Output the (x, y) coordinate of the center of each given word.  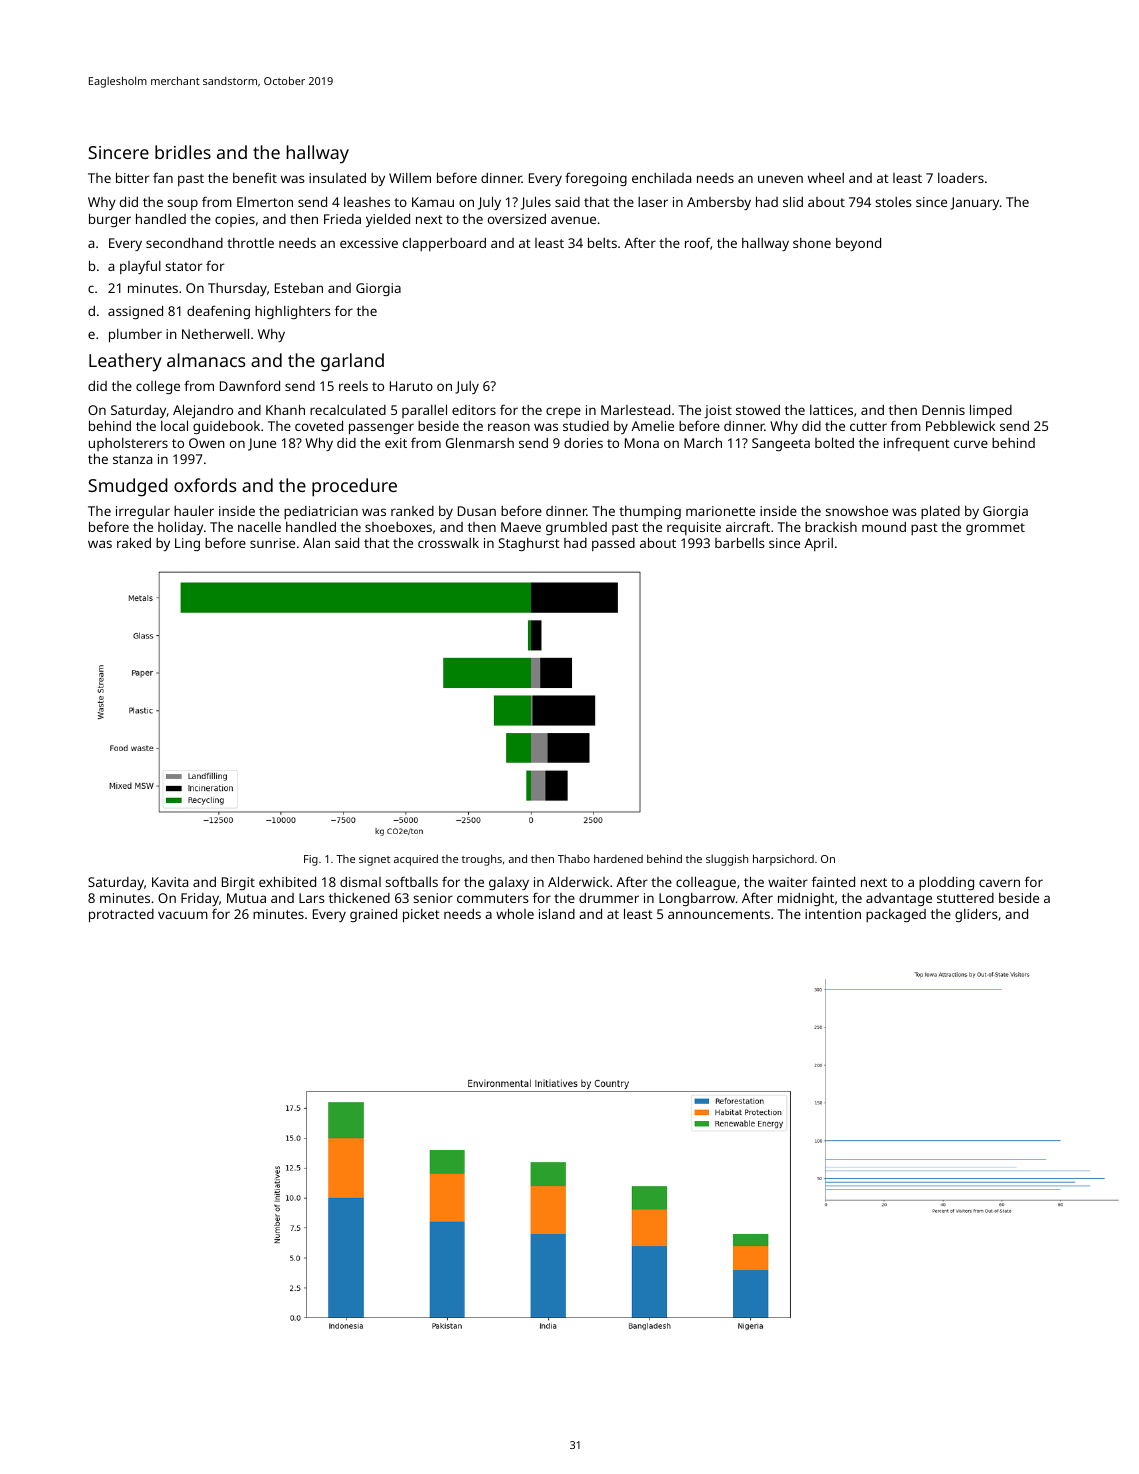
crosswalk (448, 543)
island (557, 913)
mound (884, 527)
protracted (121, 916)
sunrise (272, 543)
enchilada (661, 178)
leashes (367, 202)
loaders (961, 178)
